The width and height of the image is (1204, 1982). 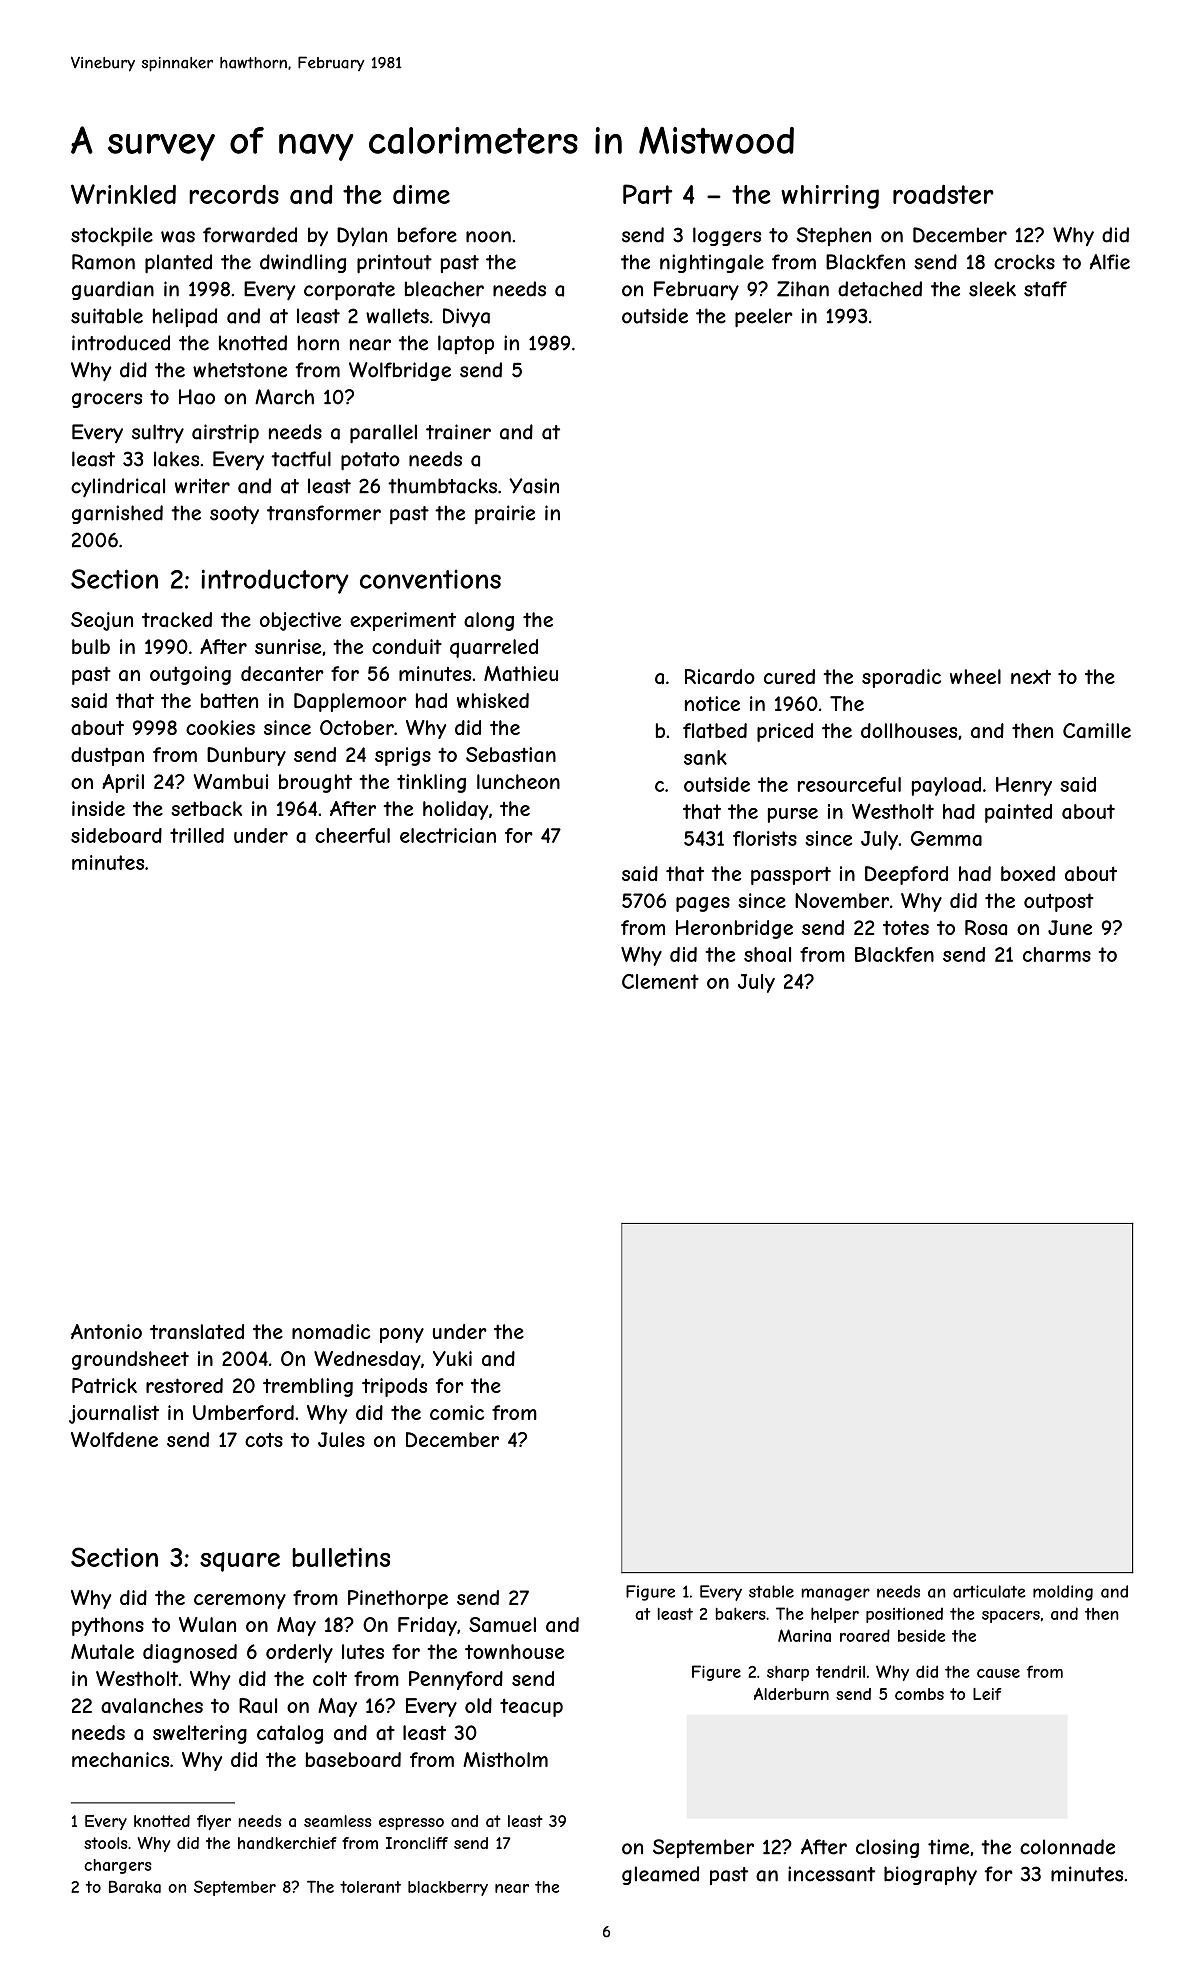 I want to click on tolerant, so click(x=370, y=1887).
